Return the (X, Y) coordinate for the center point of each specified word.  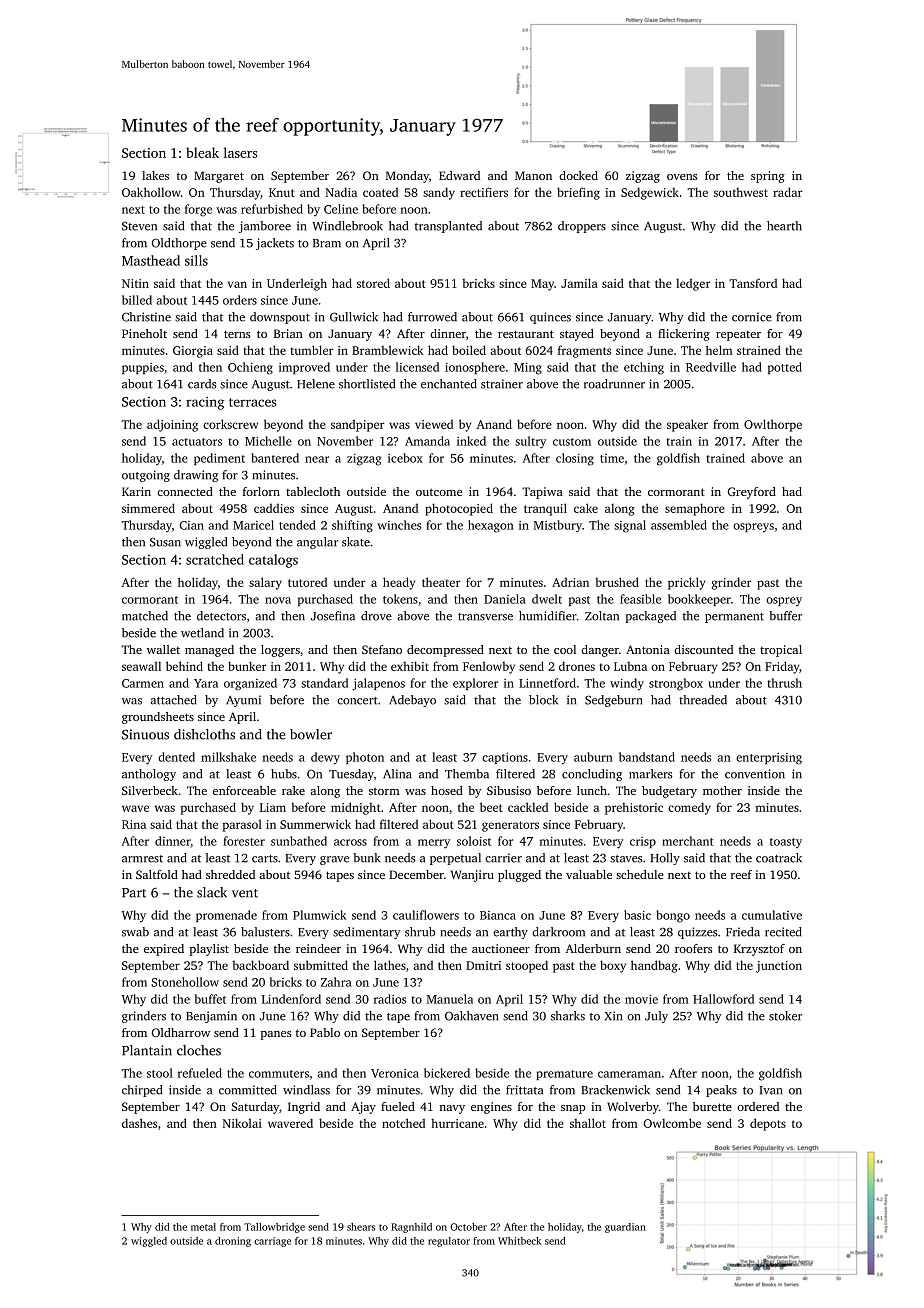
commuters (279, 1074)
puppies (143, 368)
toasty (786, 843)
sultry (530, 442)
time (612, 458)
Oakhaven (471, 1016)
